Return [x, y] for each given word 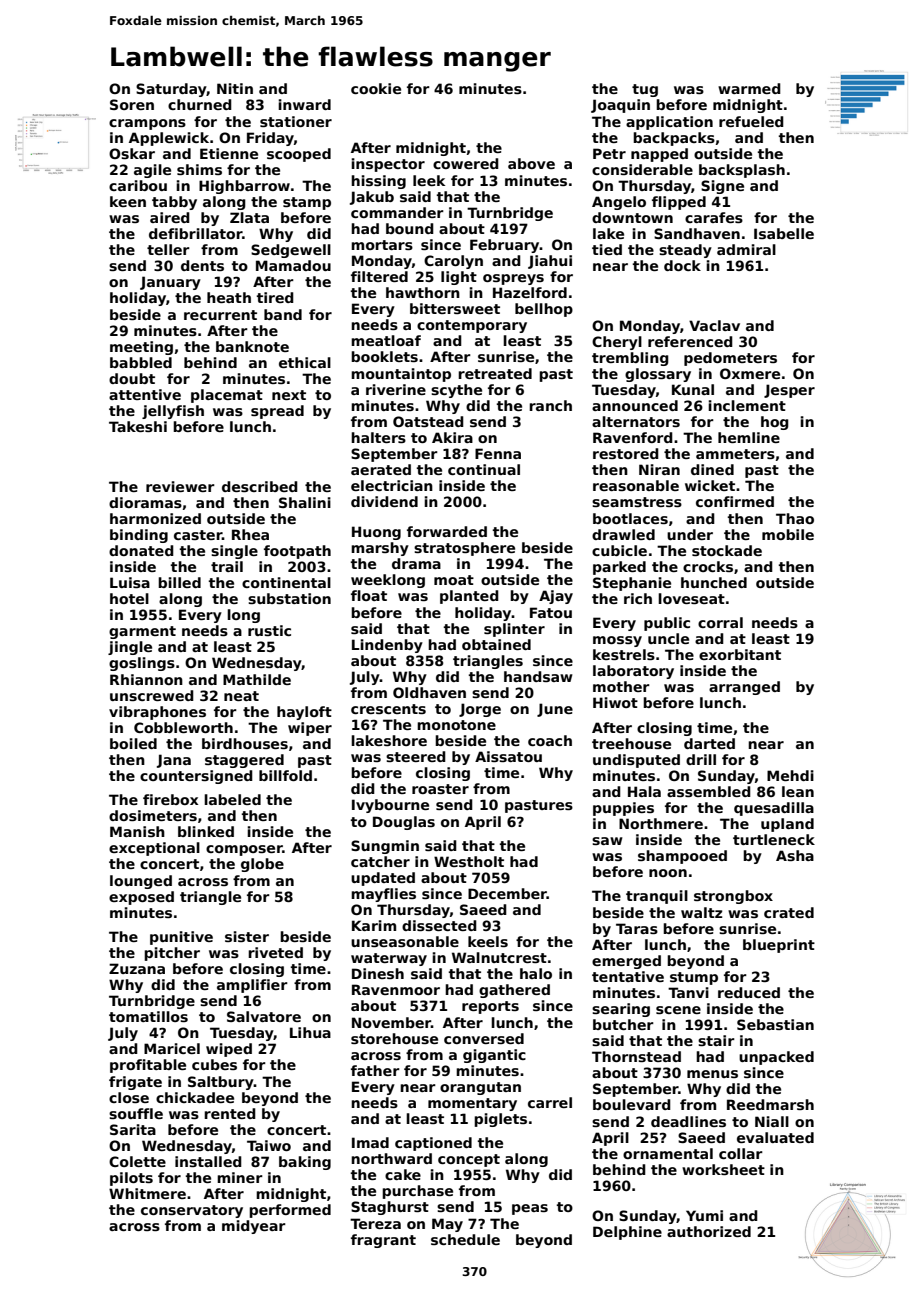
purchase [417, 1192]
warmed [749, 88]
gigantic [494, 1056]
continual [484, 469]
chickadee [195, 1097]
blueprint [779, 946]
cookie [376, 88]
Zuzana [137, 968]
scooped [299, 155]
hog [775, 423]
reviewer [180, 486]
